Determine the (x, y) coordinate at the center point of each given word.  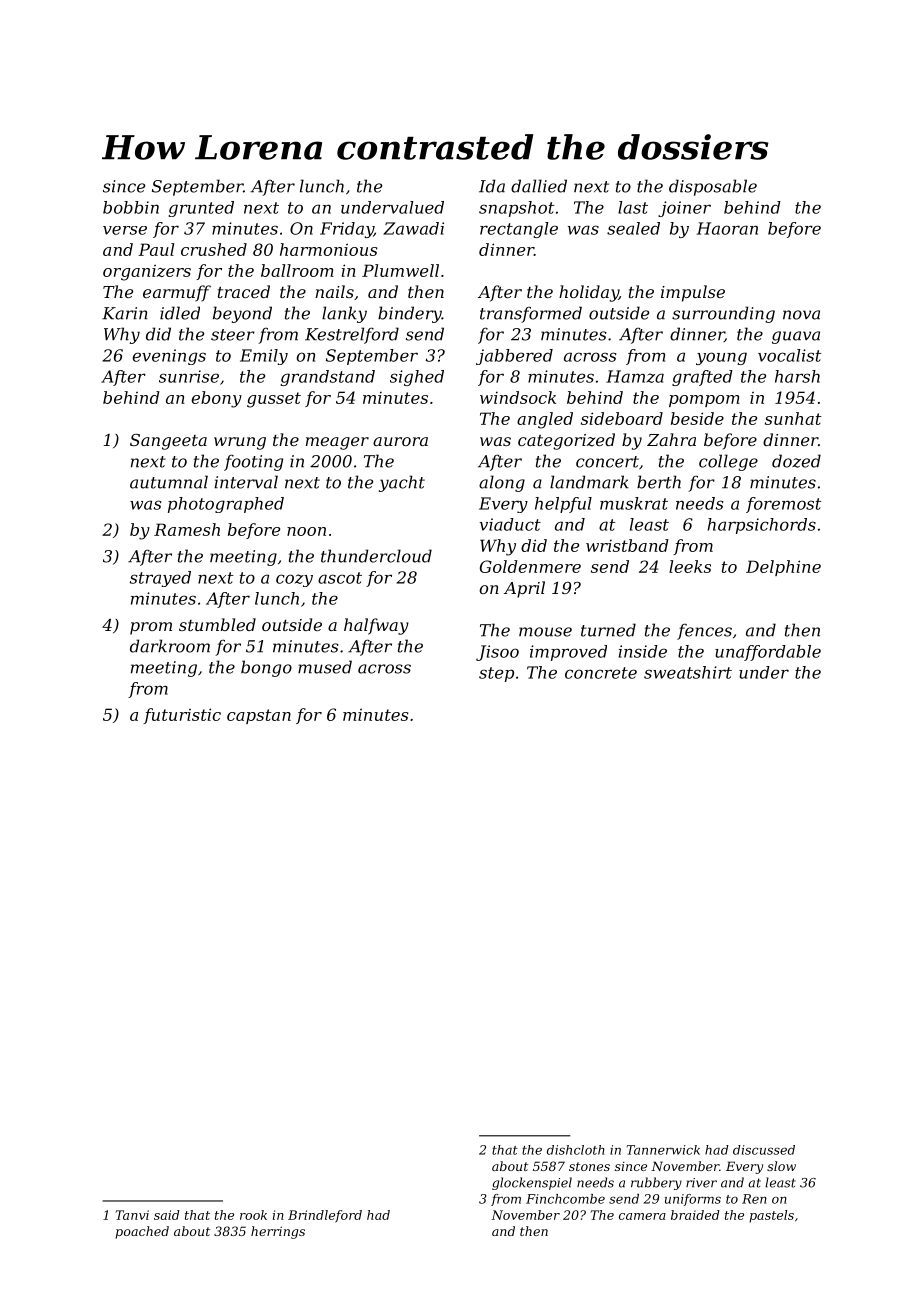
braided (695, 1215)
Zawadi (413, 228)
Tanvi (132, 1215)
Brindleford (325, 1216)
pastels (771, 1216)
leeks (690, 566)
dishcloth (576, 1150)
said (167, 1215)
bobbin (131, 207)
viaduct (510, 524)
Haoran (727, 228)
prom (151, 628)
